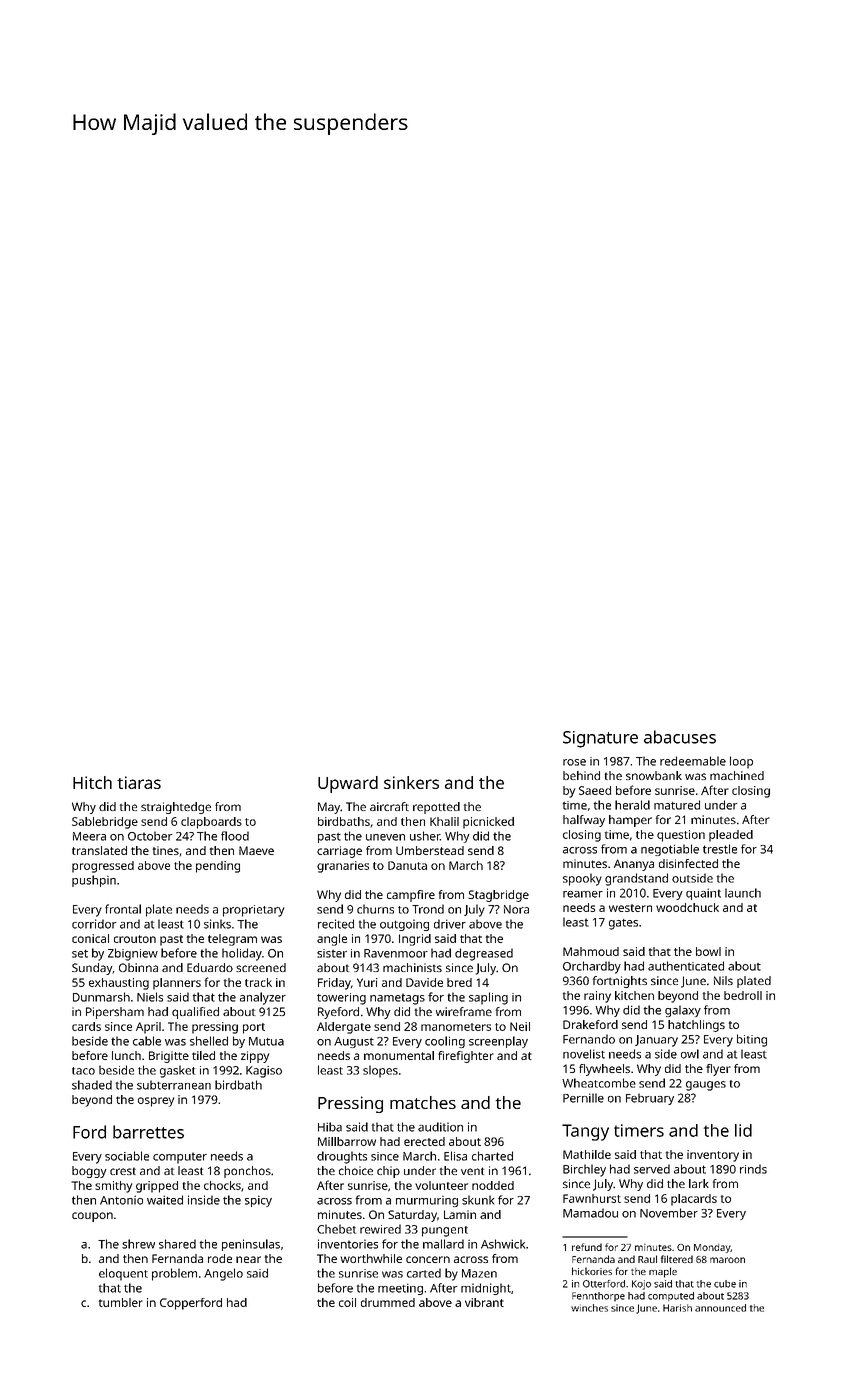 The width and height of the screenshot is (849, 1400). I want to click on rose, so click(574, 762).
